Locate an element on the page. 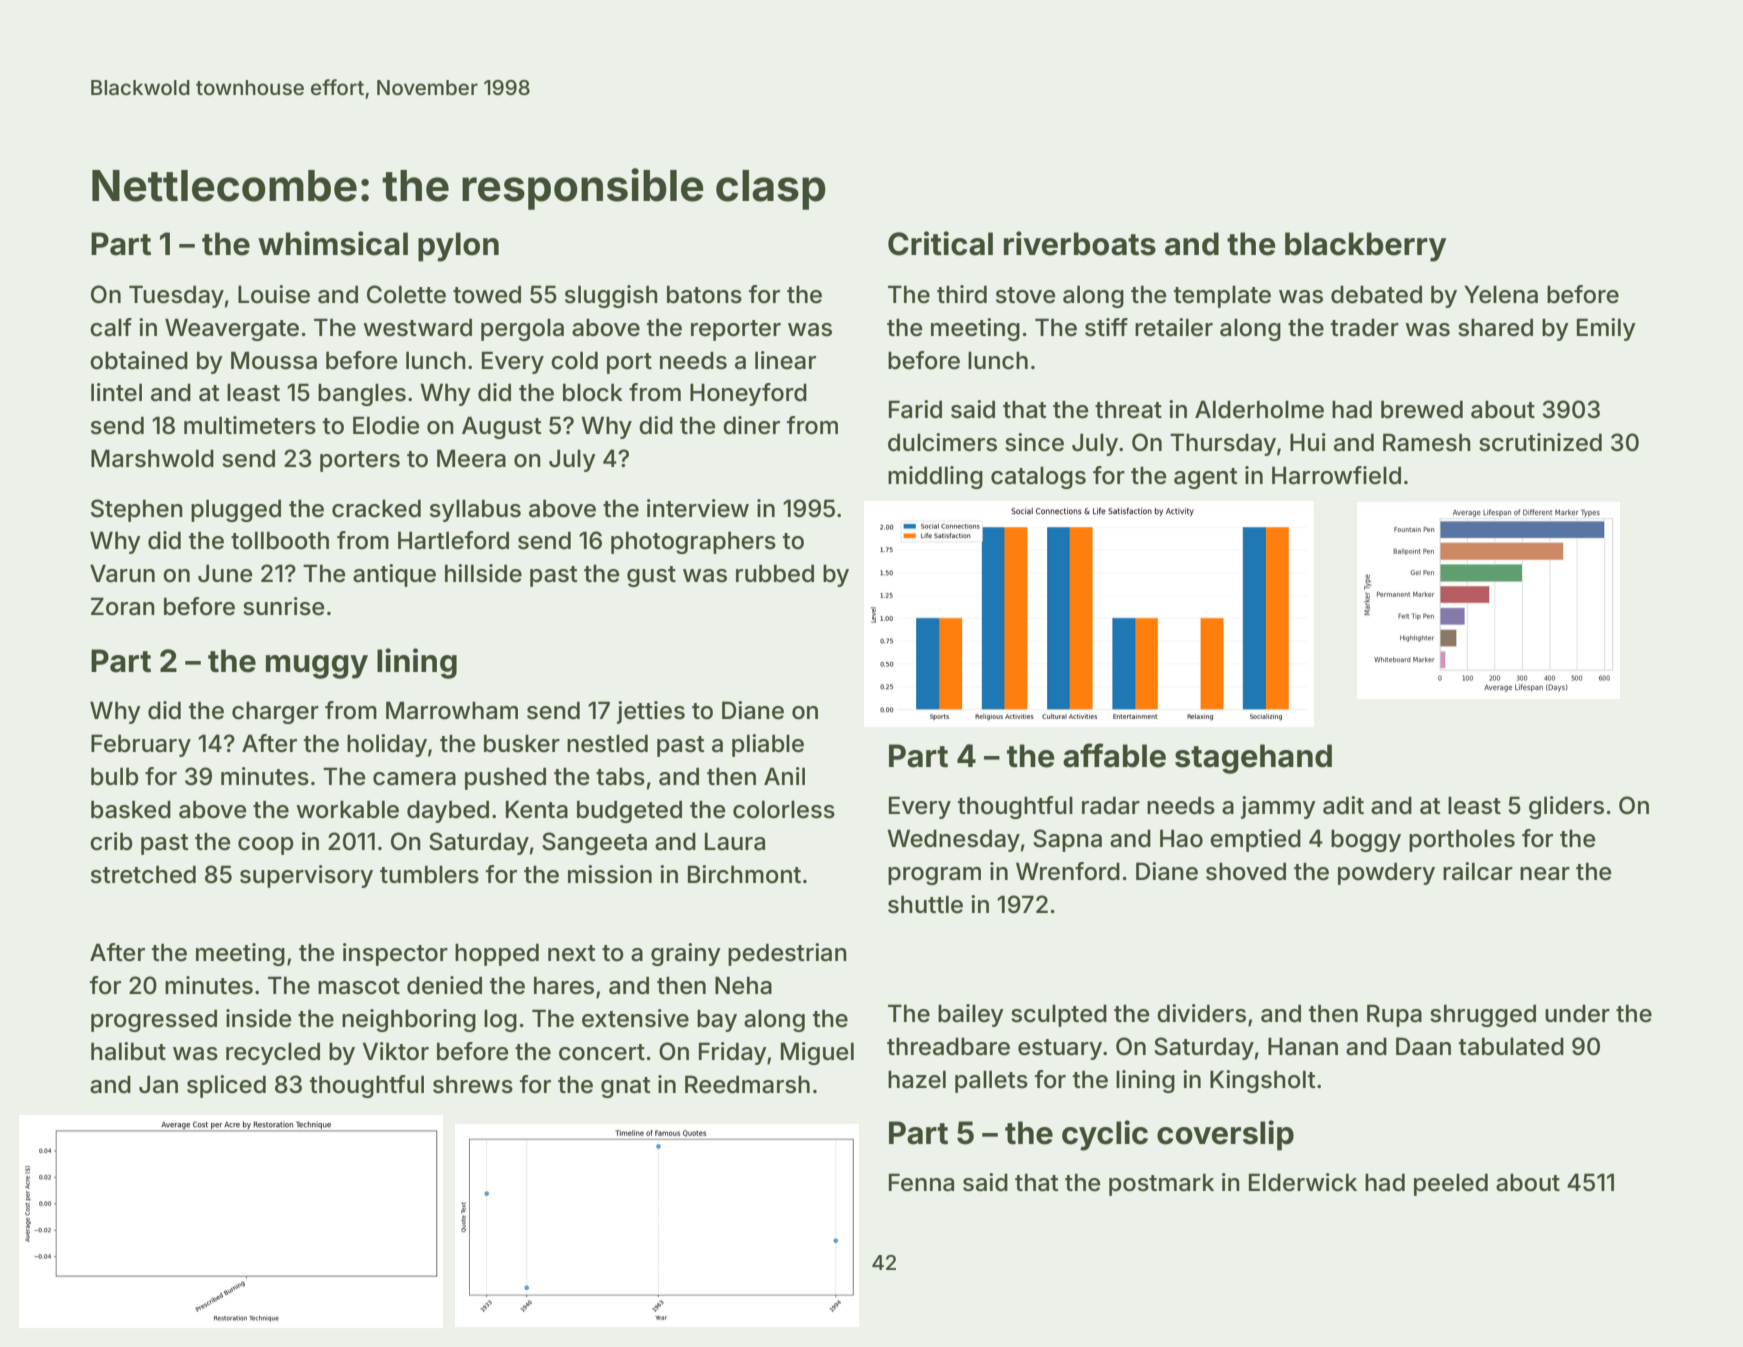  stagehand is located at coordinates (1253, 759).
